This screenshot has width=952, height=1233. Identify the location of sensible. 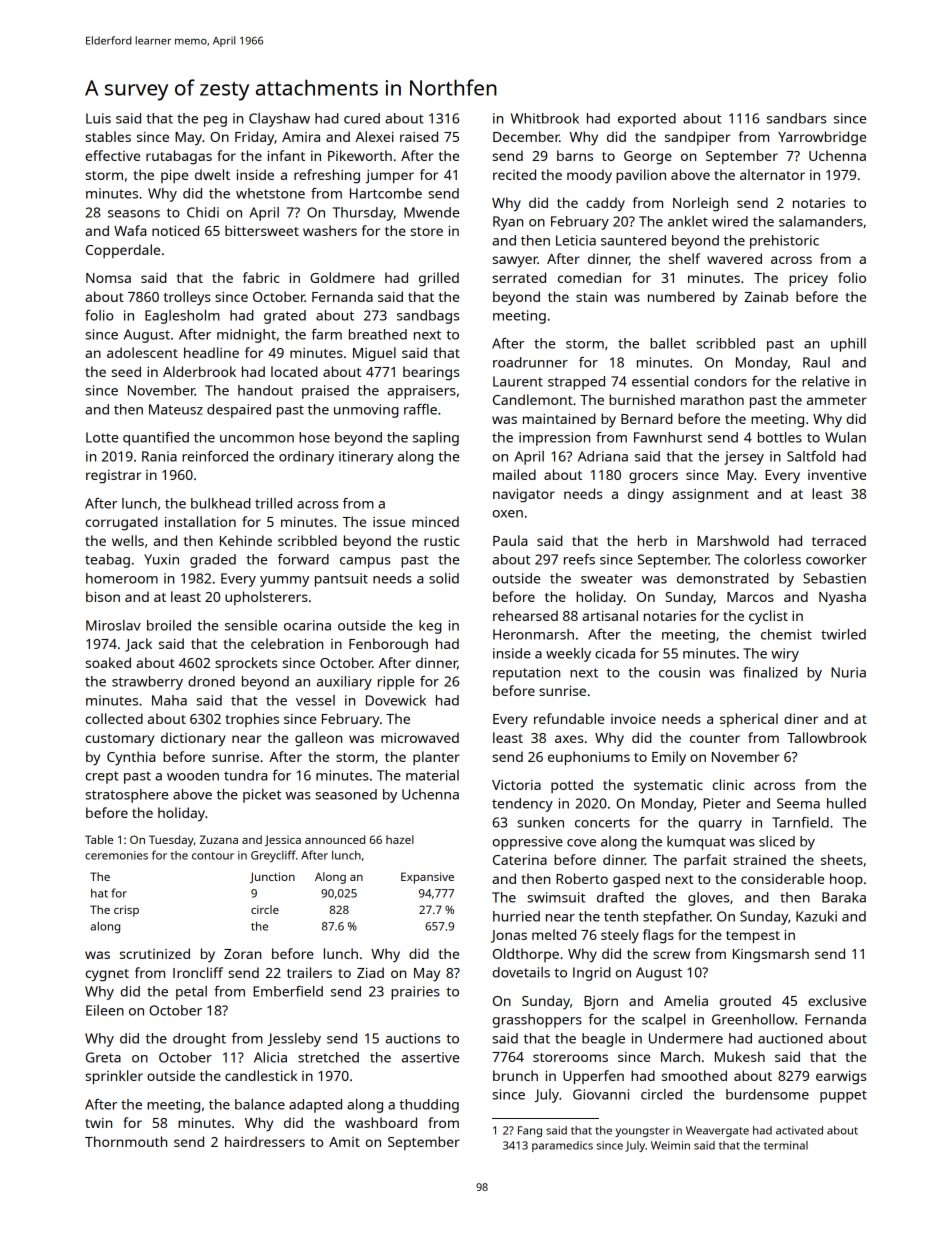
(251, 625).
